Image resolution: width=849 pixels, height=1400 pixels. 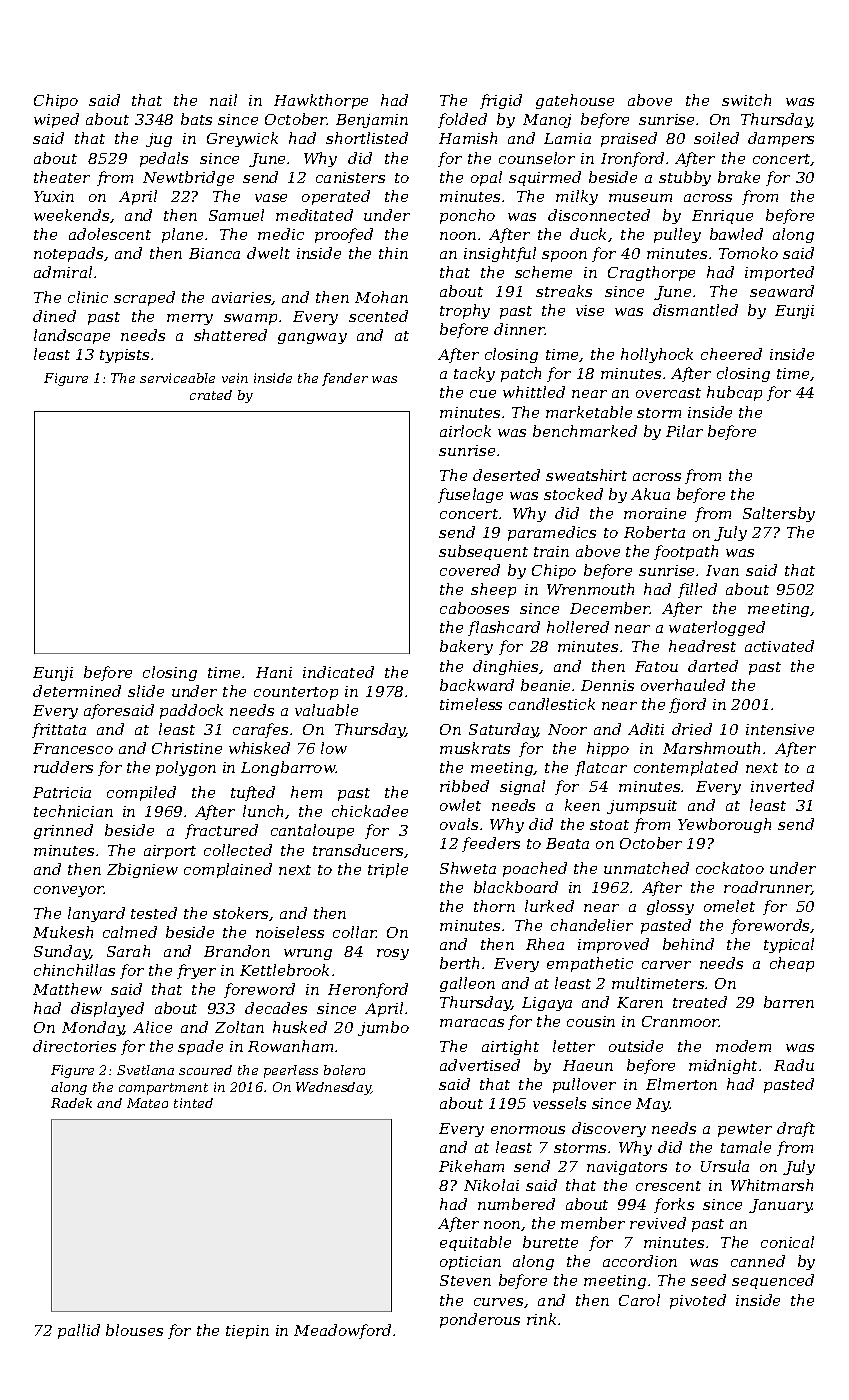 What do you see at coordinates (77, 691) in the screenshot?
I see `determined` at bounding box center [77, 691].
